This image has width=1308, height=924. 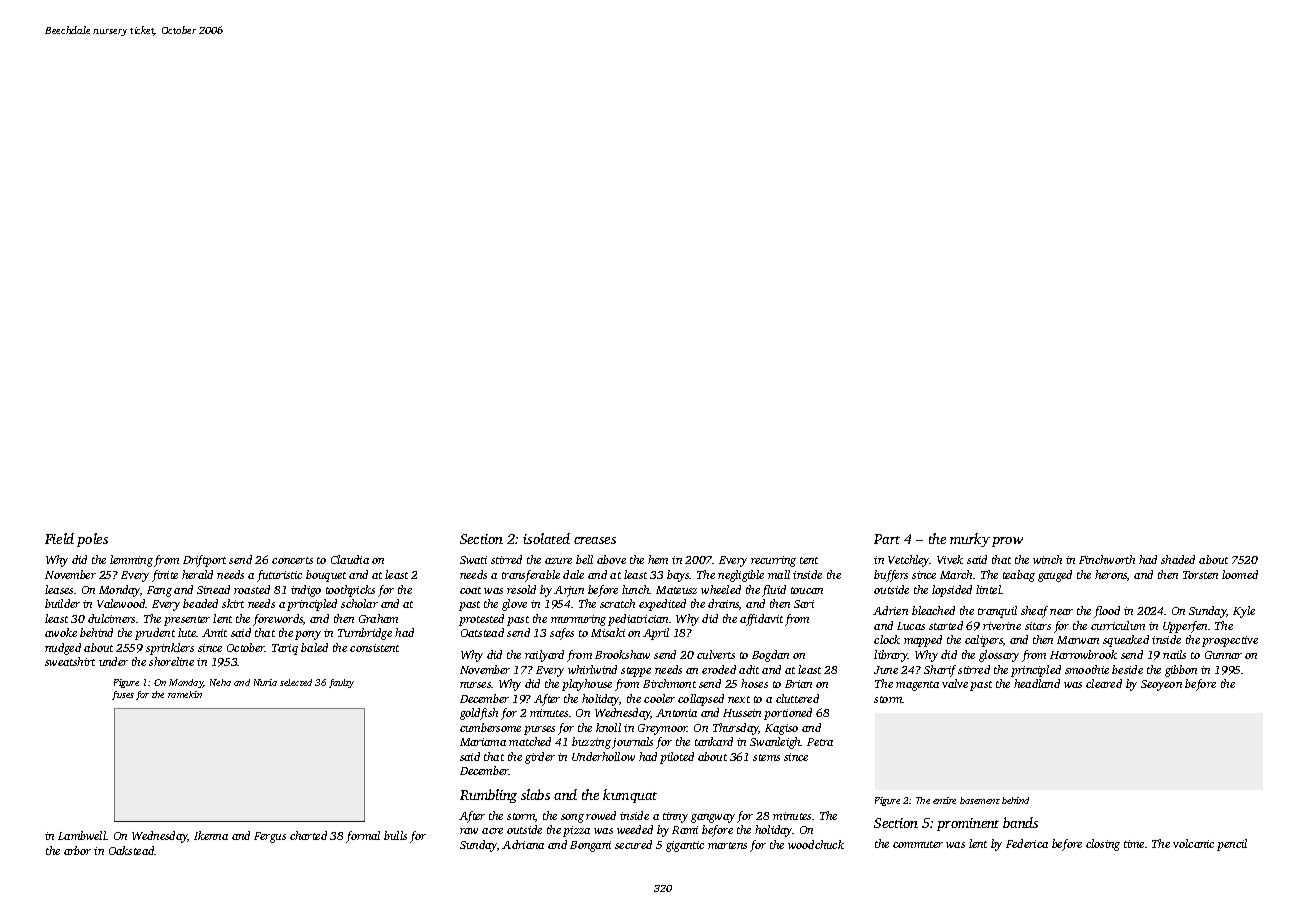 What do you see at coordinates (59, 538) in the image?
I see `Field` at bounding box center [59, 538].
